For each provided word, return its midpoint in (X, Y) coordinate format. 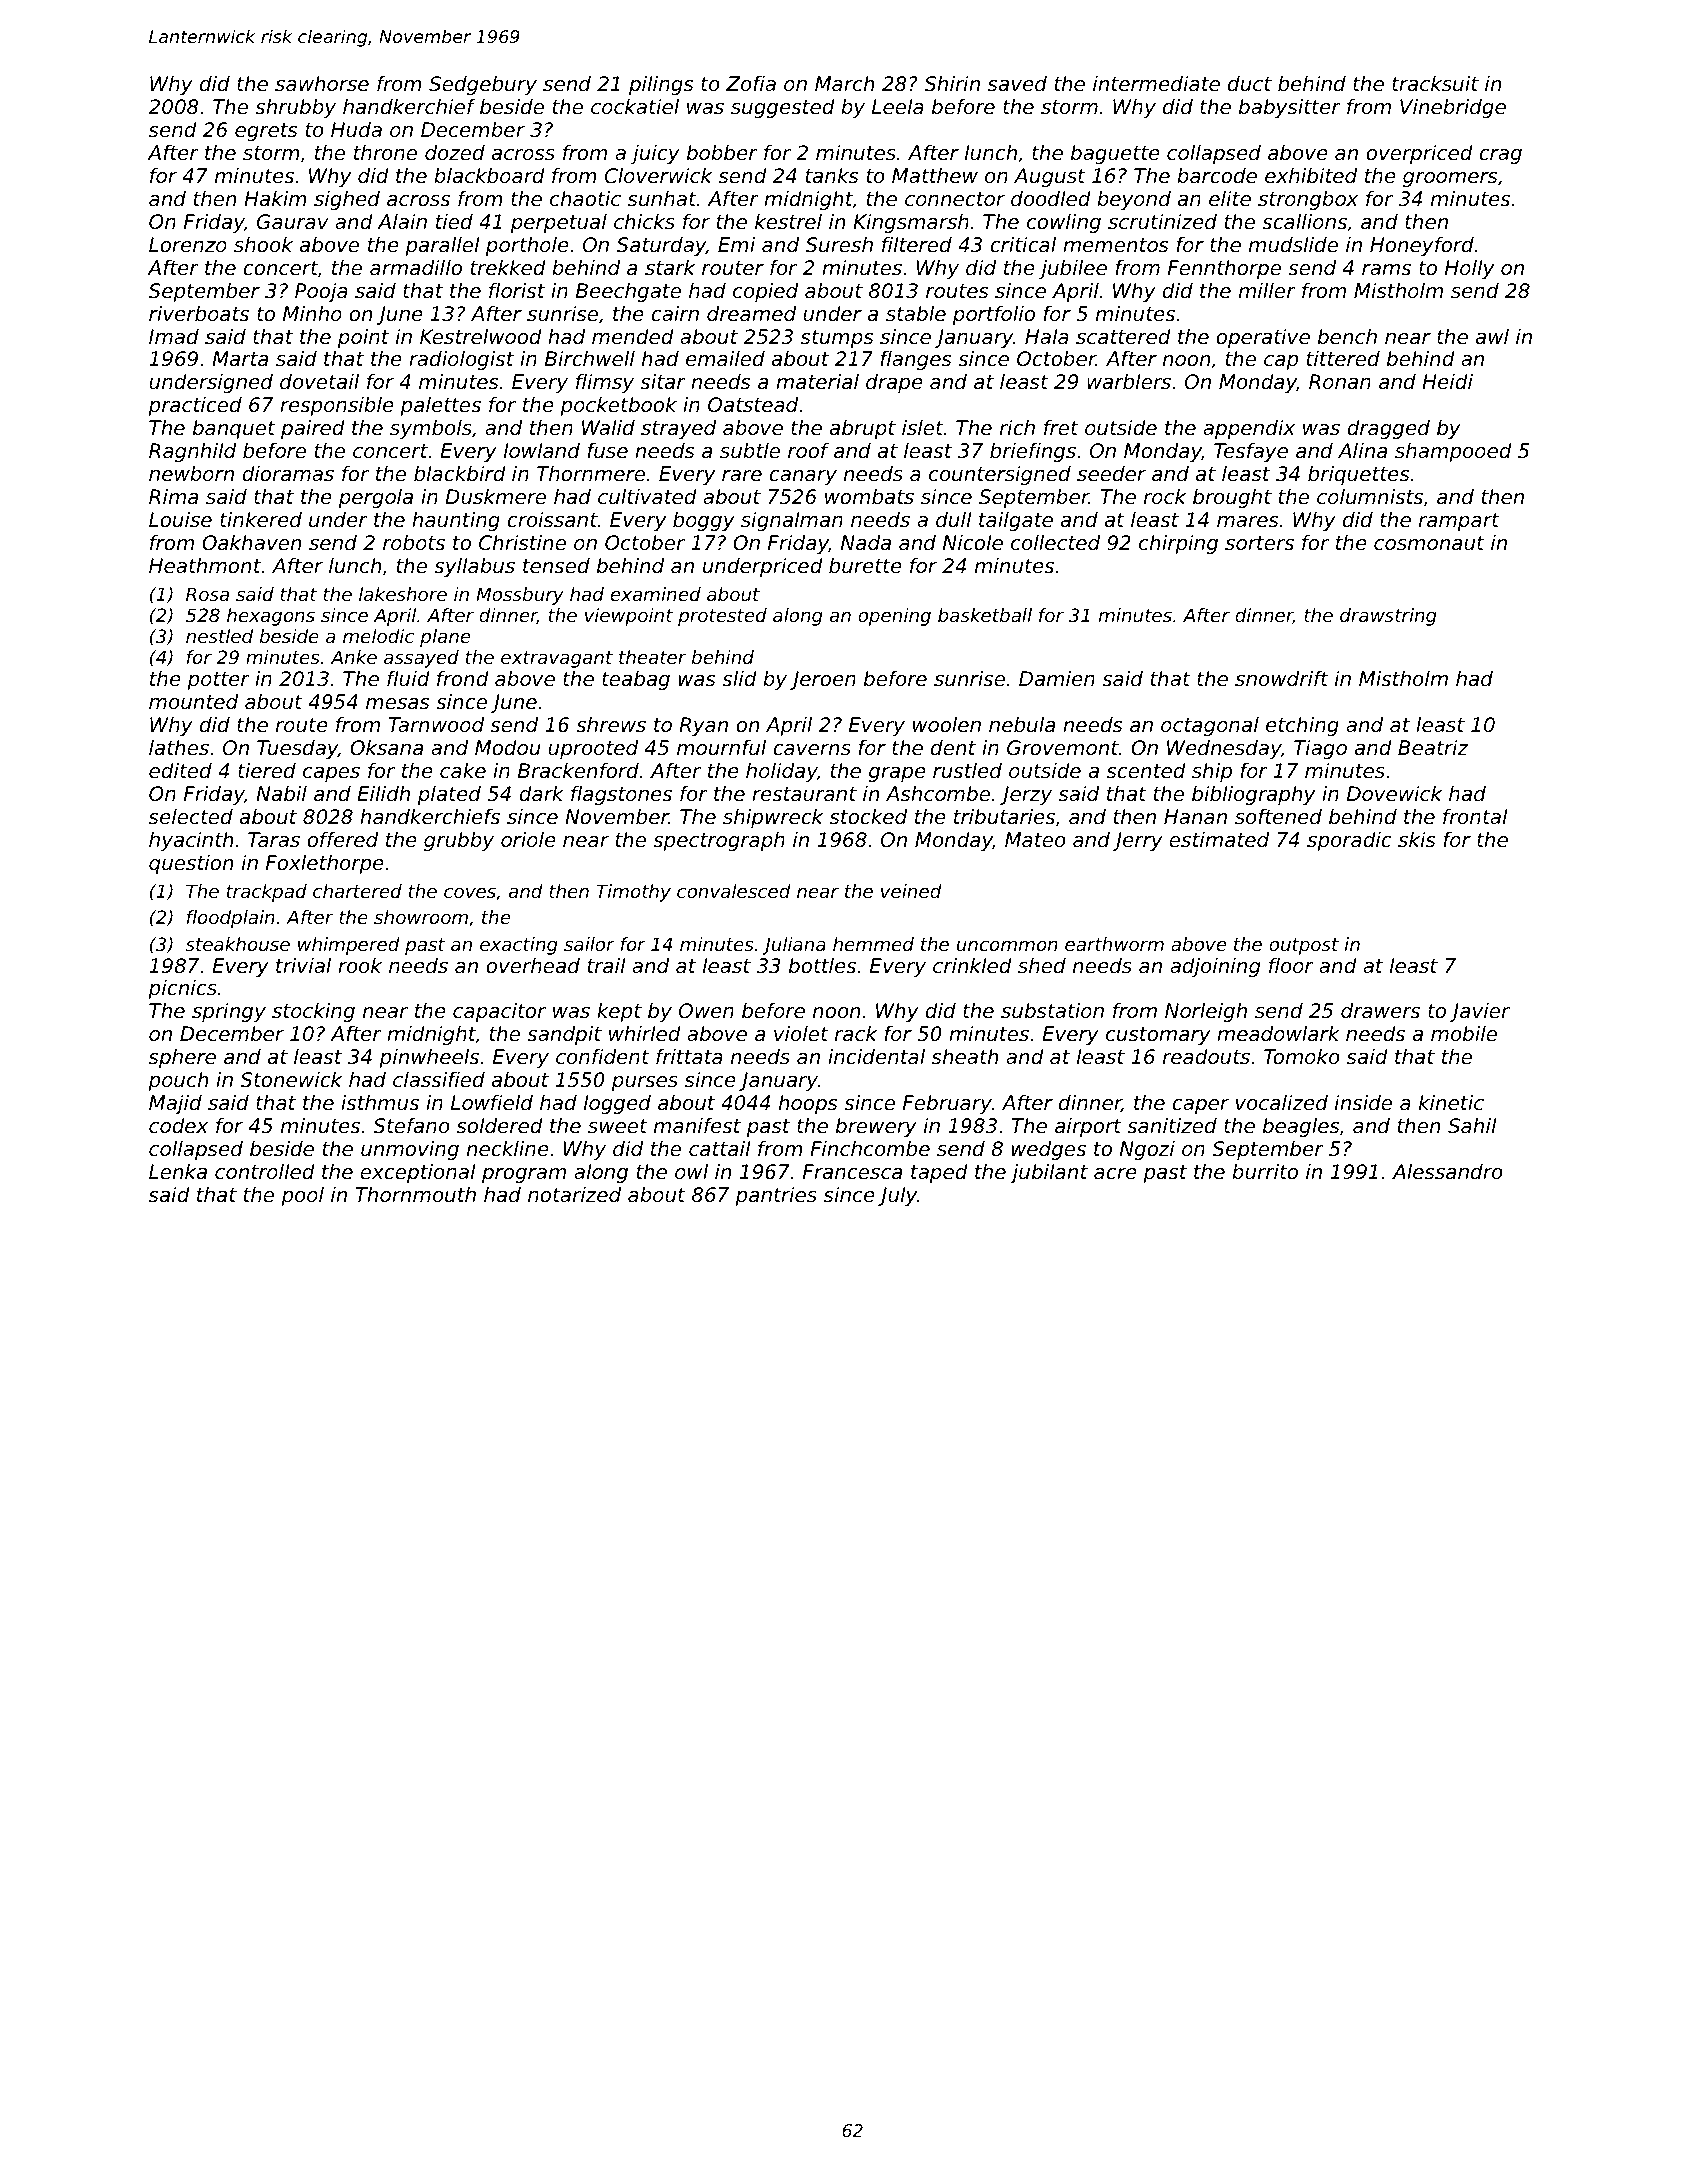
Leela (898, 107)
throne (385, 153)
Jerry (1138, 841)
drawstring (1388, 617)
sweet (618, 1126)
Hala (1047, 336)
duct (1250, 84)
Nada (866, 542)
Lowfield (492, 1103)
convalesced (734, 891)
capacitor (499, 1012)
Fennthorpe (1224, 269)
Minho (312, 314)
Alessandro (1447, 1172)
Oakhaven (251, 543)
